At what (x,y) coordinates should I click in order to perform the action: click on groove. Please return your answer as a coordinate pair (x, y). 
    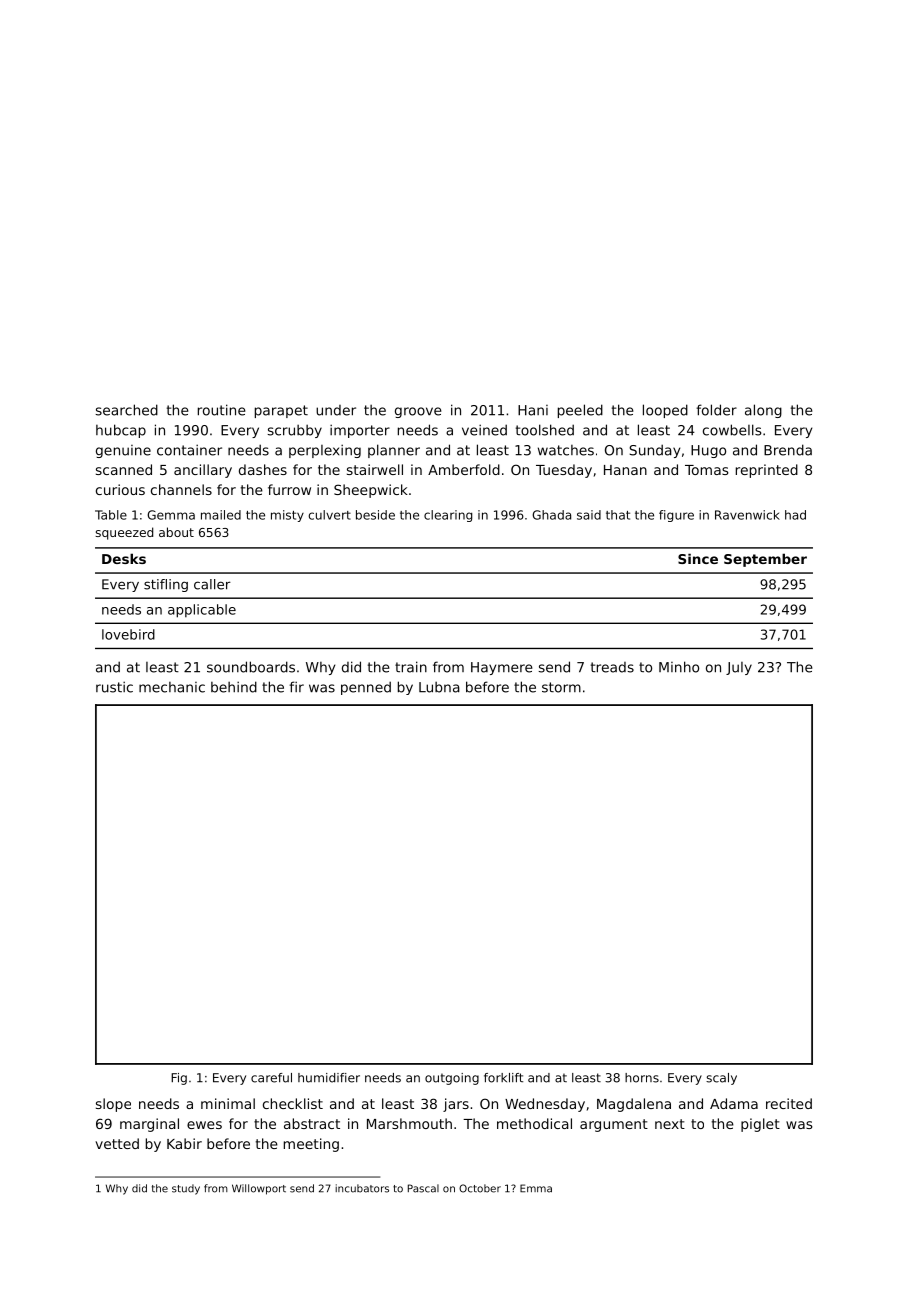
    Looking at the image, I should click on (418, 412).
